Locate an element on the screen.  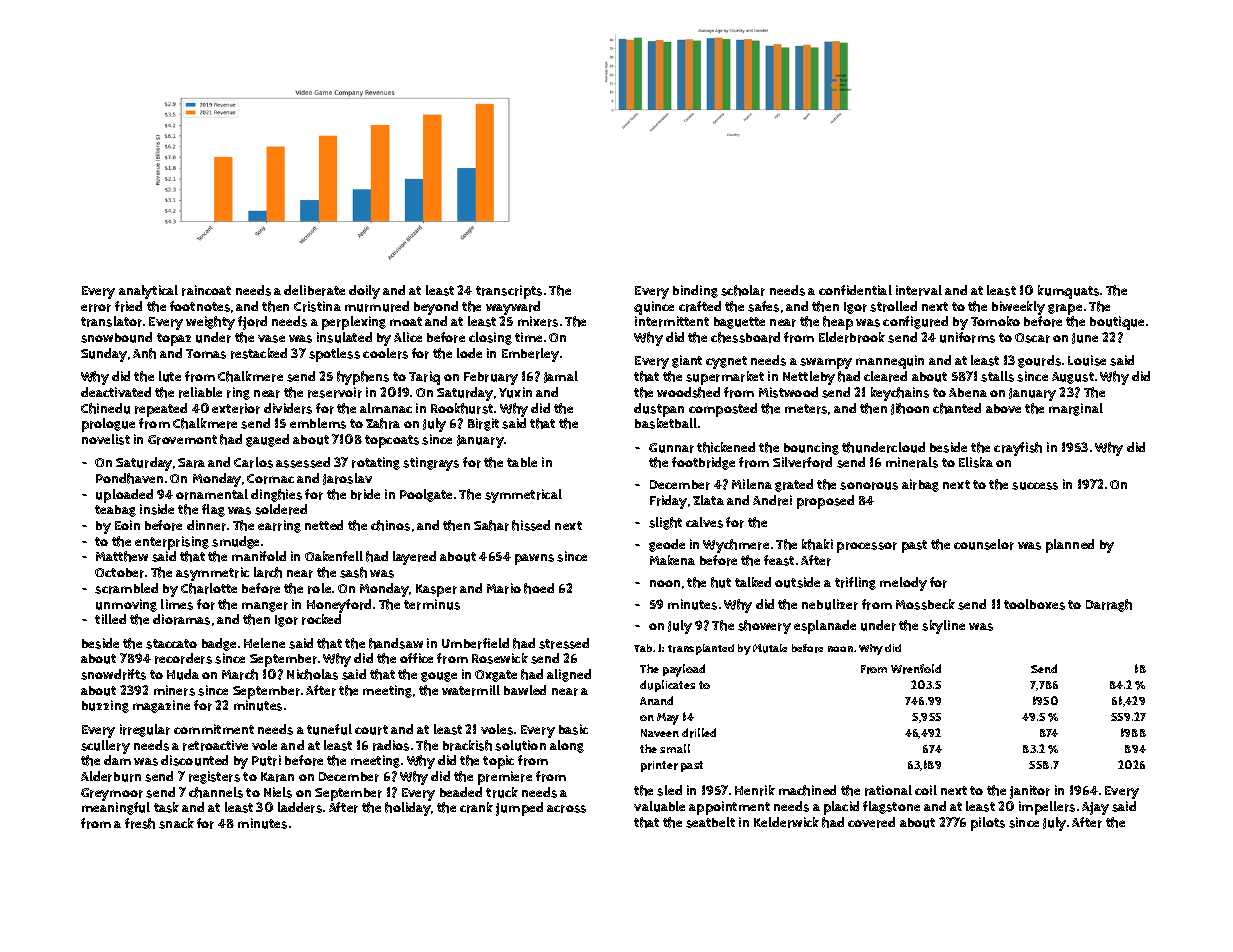
Wrenfold is located at coordinates (916, 669).
